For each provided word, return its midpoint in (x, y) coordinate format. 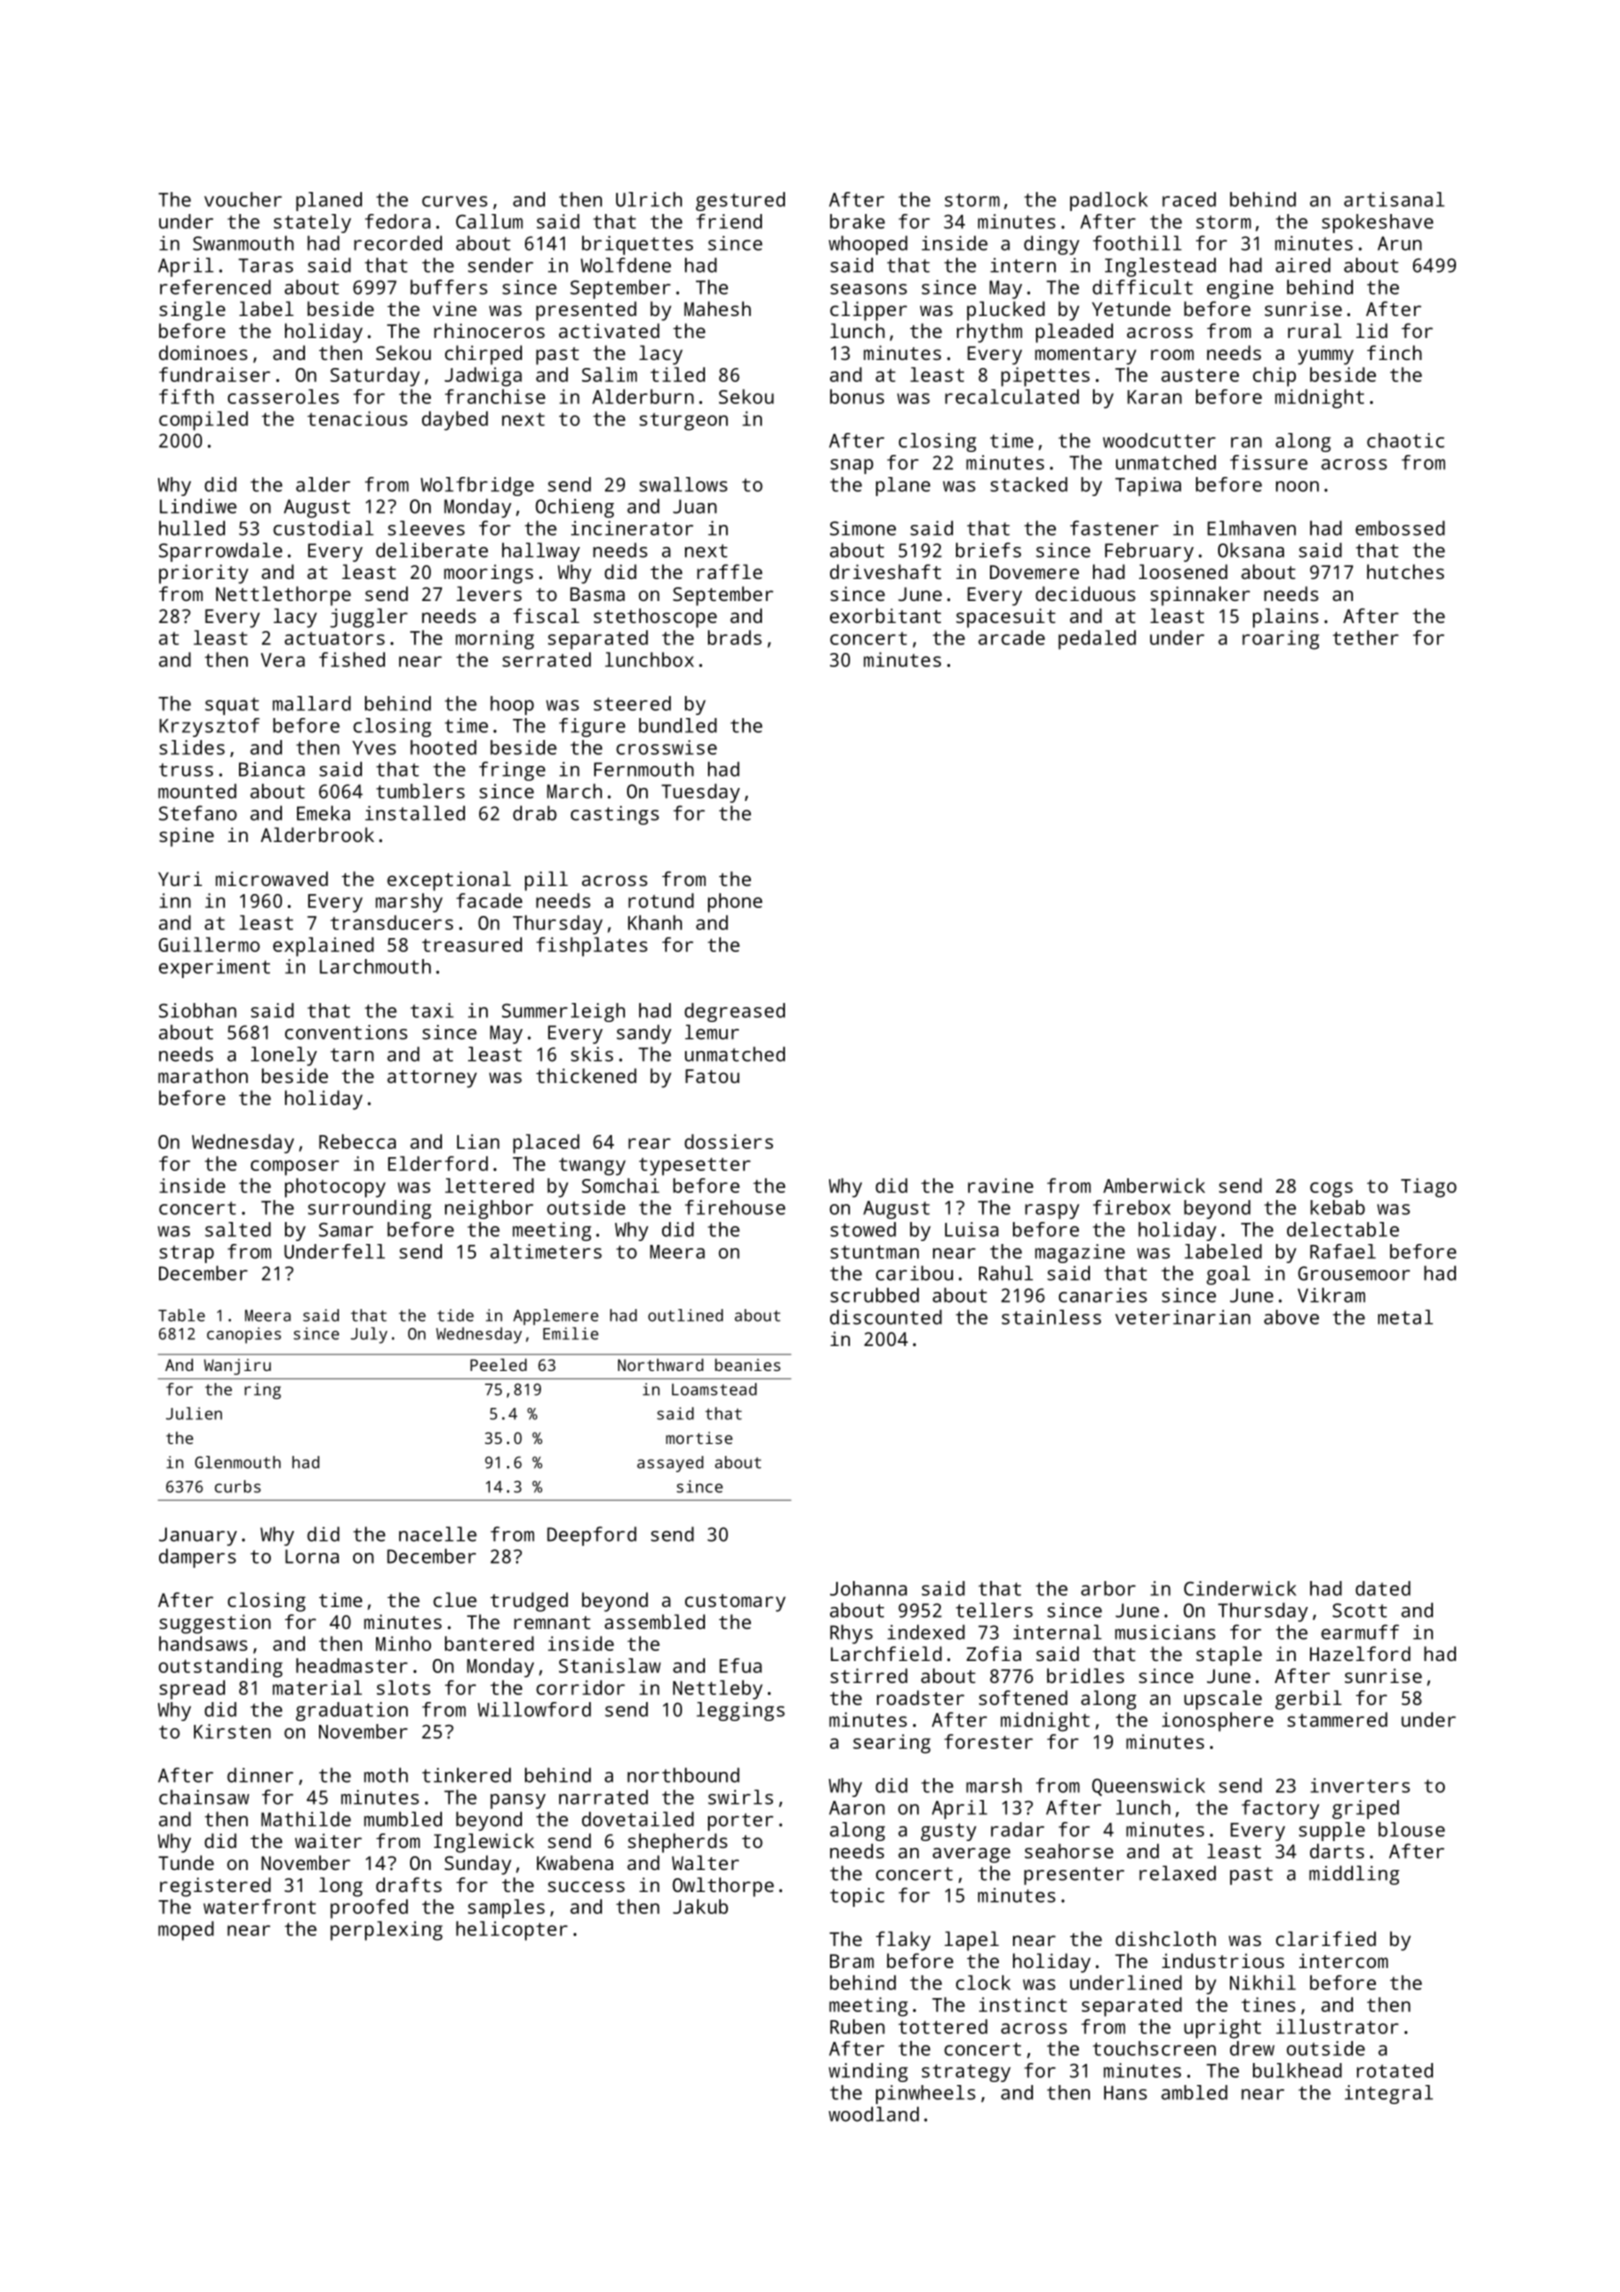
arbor (1108, 1588)
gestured (740, 201)
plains (1286, 618)
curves (454, 201)
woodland (874, 2114)
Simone (863, 528)
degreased (735, 1012)
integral (1389, 2094)
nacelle (438, 1534)
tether (1366, 637)
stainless (1051, 1317)
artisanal (1394, 199)
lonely (284, 1056)
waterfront (259, 1906)
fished (352, 659)
